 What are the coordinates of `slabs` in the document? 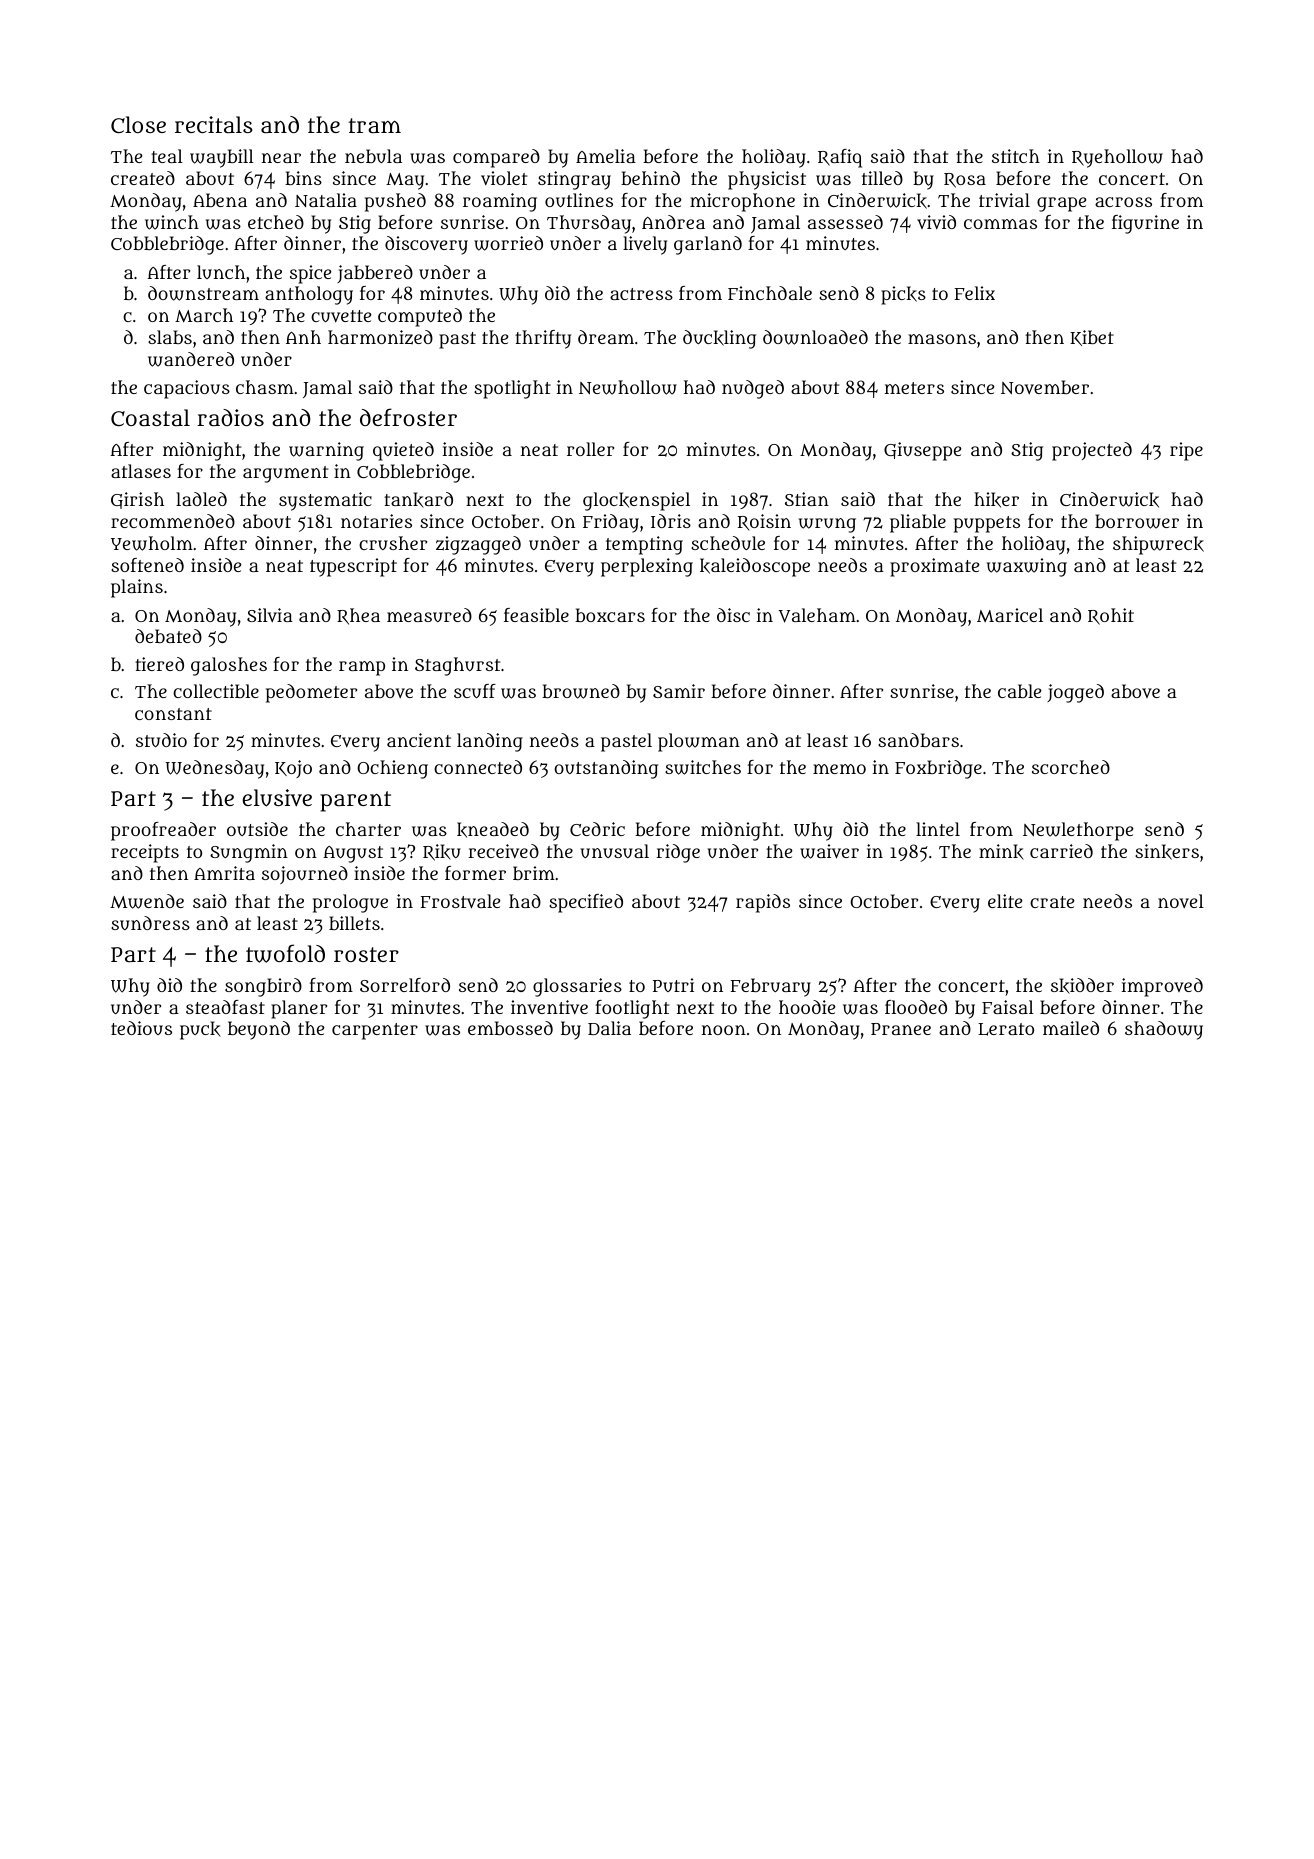 It's located at (170, 337).
